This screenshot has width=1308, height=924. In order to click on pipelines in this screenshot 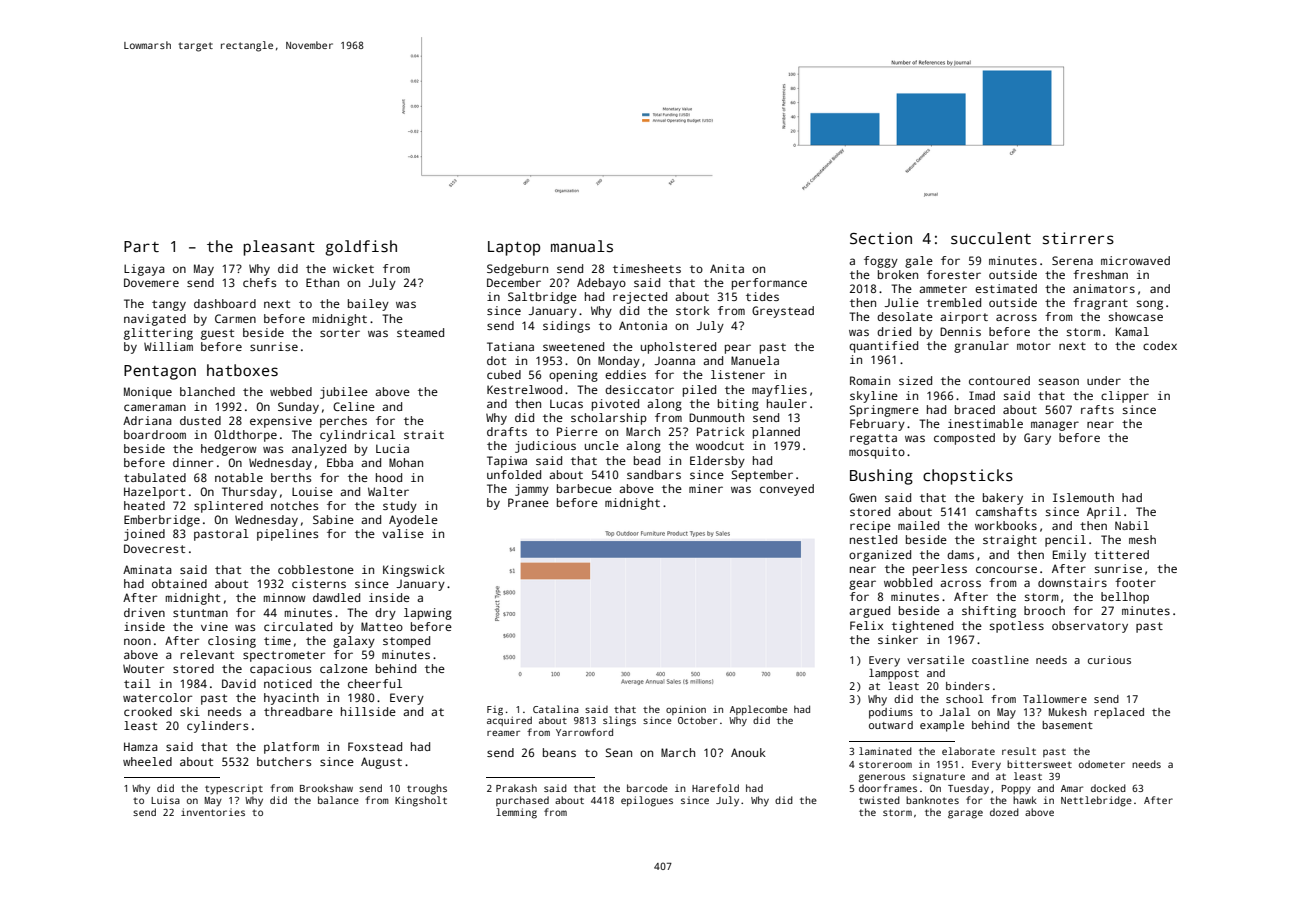, I will do `click(287, 535)`.
